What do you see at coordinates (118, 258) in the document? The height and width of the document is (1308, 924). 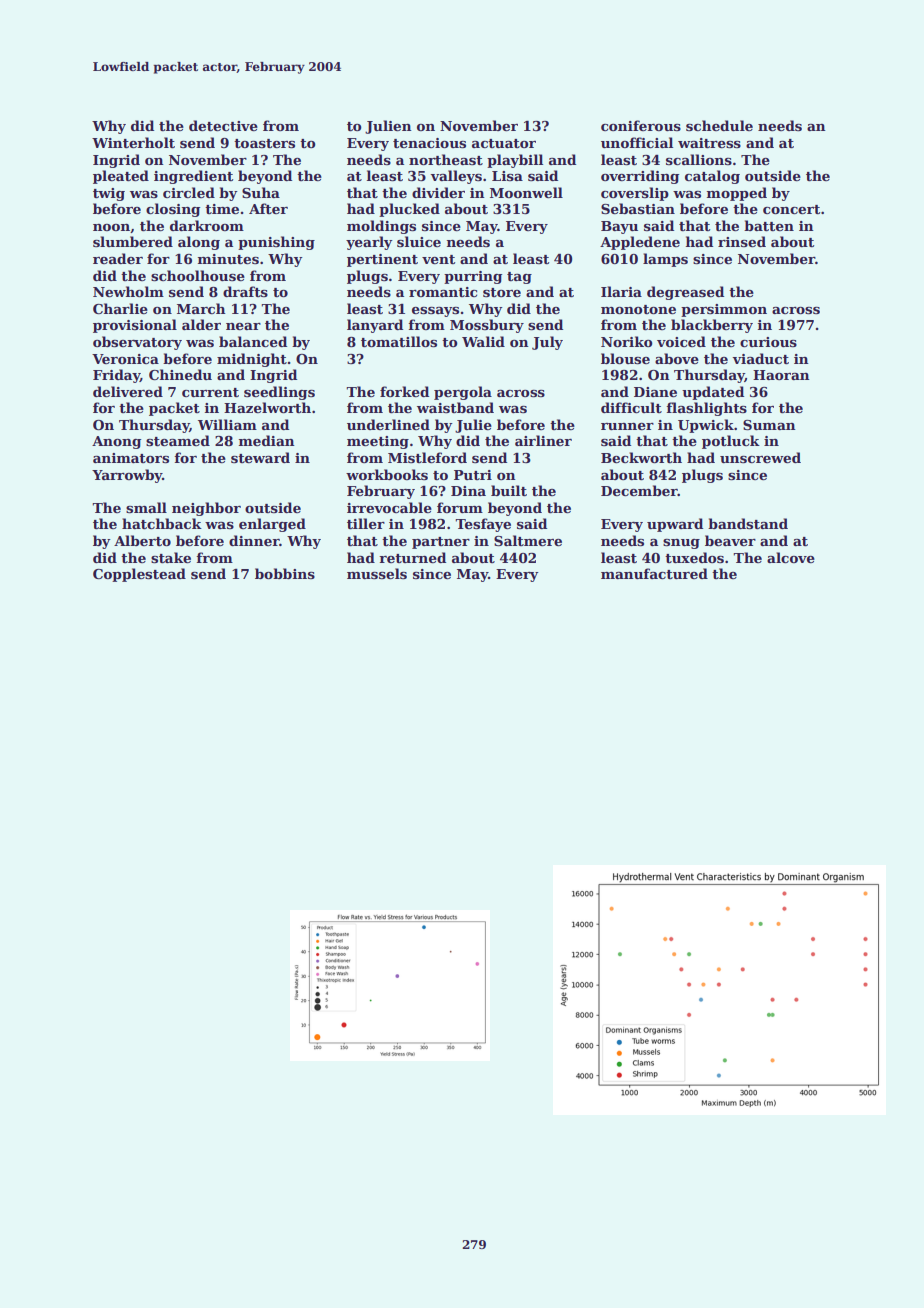 I see `reader` at bounding box center [118, 258].
